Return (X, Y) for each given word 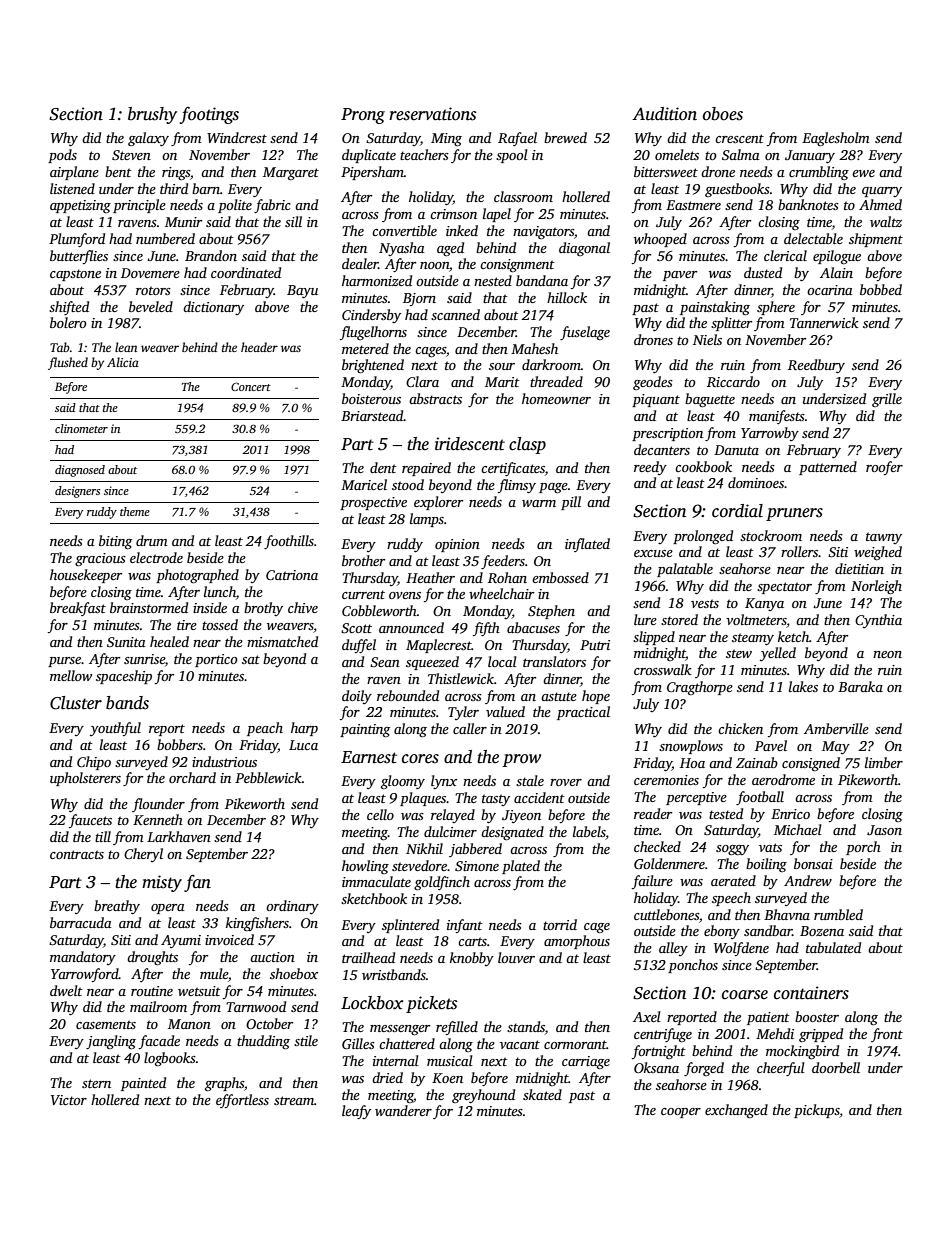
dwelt (66, 990)
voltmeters (756, 619)
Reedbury (816, 366)
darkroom (551, 364)
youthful (115, 729)
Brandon (211, 255)
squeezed (432, 663)
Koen (447, 1078)
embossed (560, 577)
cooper (681, 1113)
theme (135, 511)
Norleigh (876, 587)
